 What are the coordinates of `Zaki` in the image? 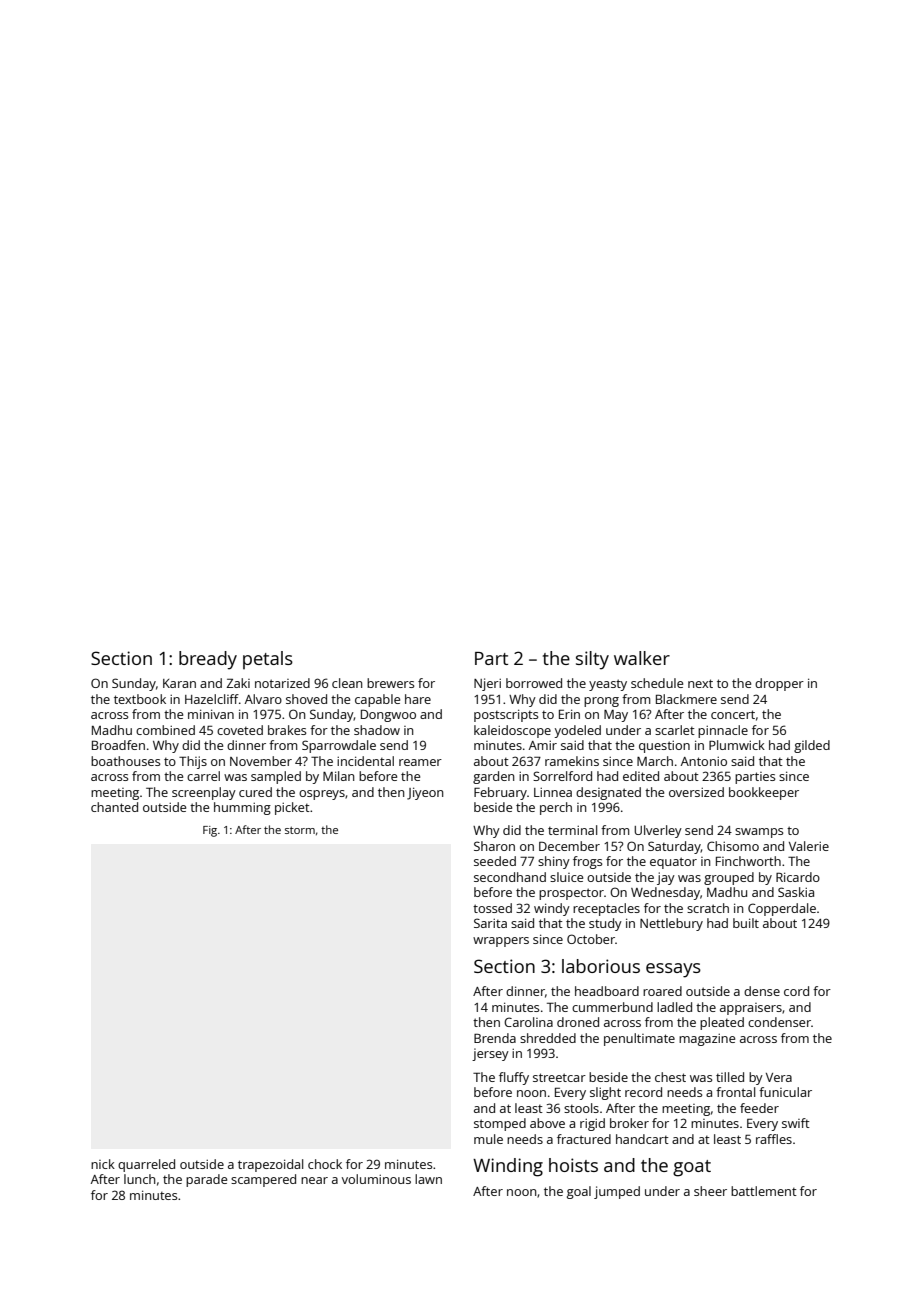 It's located at (238, 683).
